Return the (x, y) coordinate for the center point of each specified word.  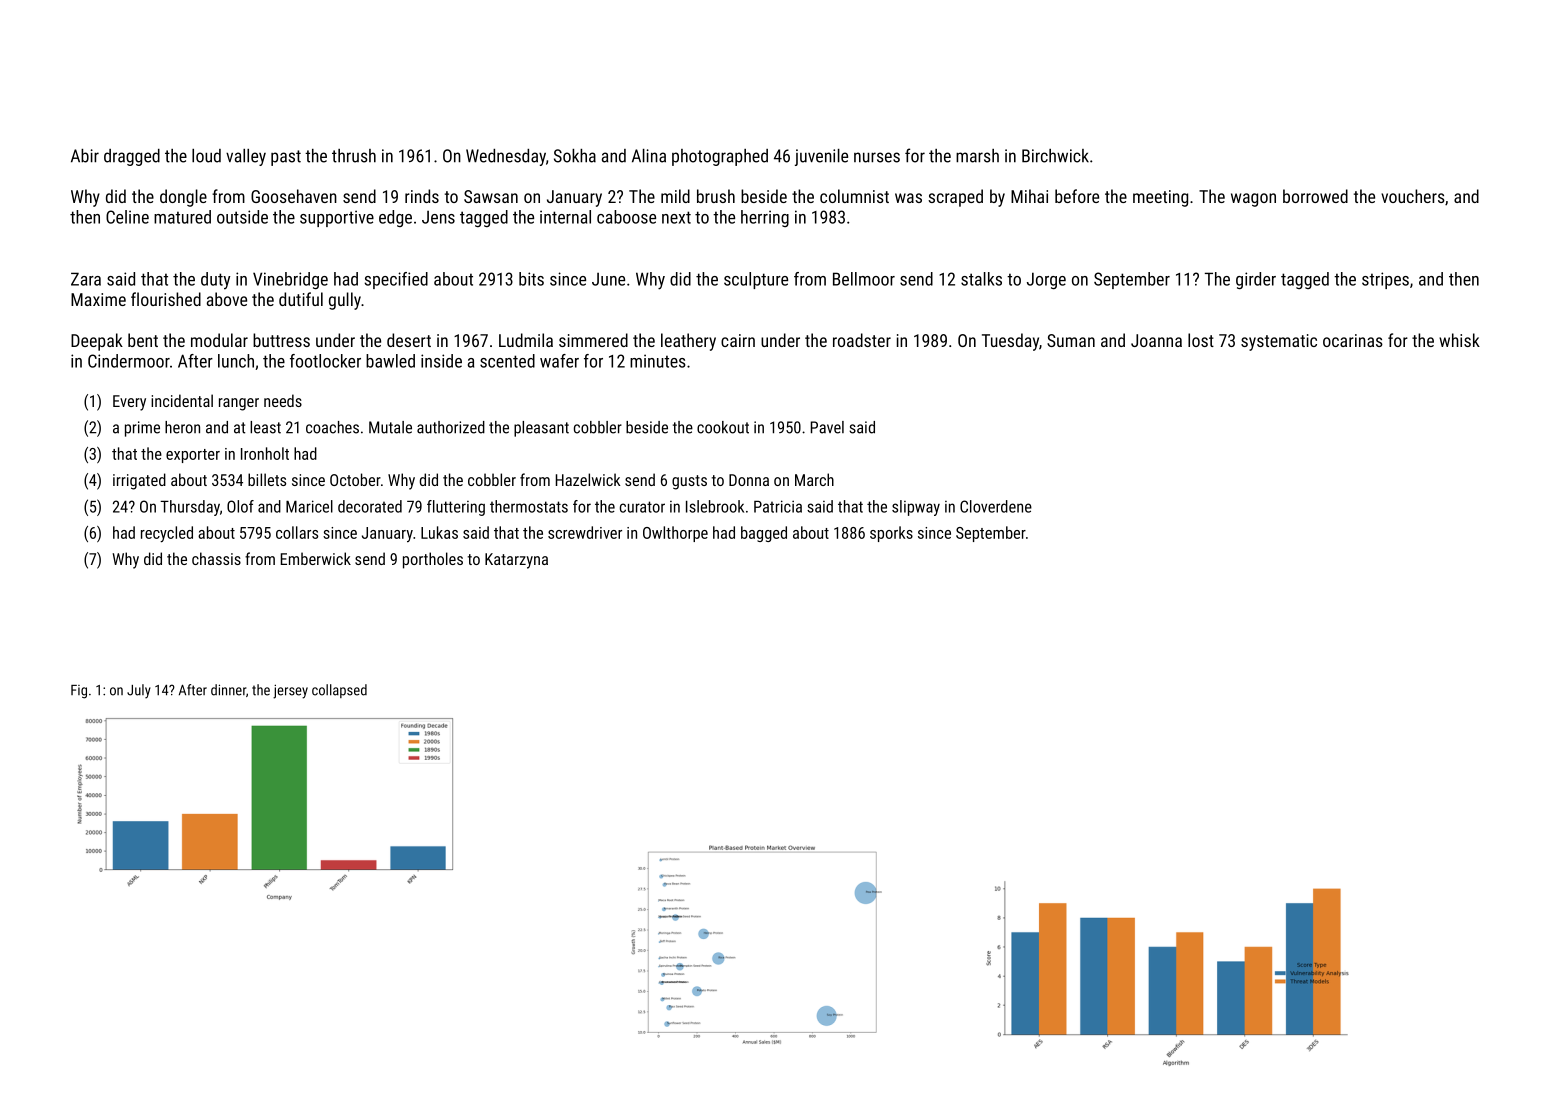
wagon (1253, 200)
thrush (354, 156)
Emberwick (316, 558)
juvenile (821, 157)
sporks (891, 534)
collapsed (339, 691)
